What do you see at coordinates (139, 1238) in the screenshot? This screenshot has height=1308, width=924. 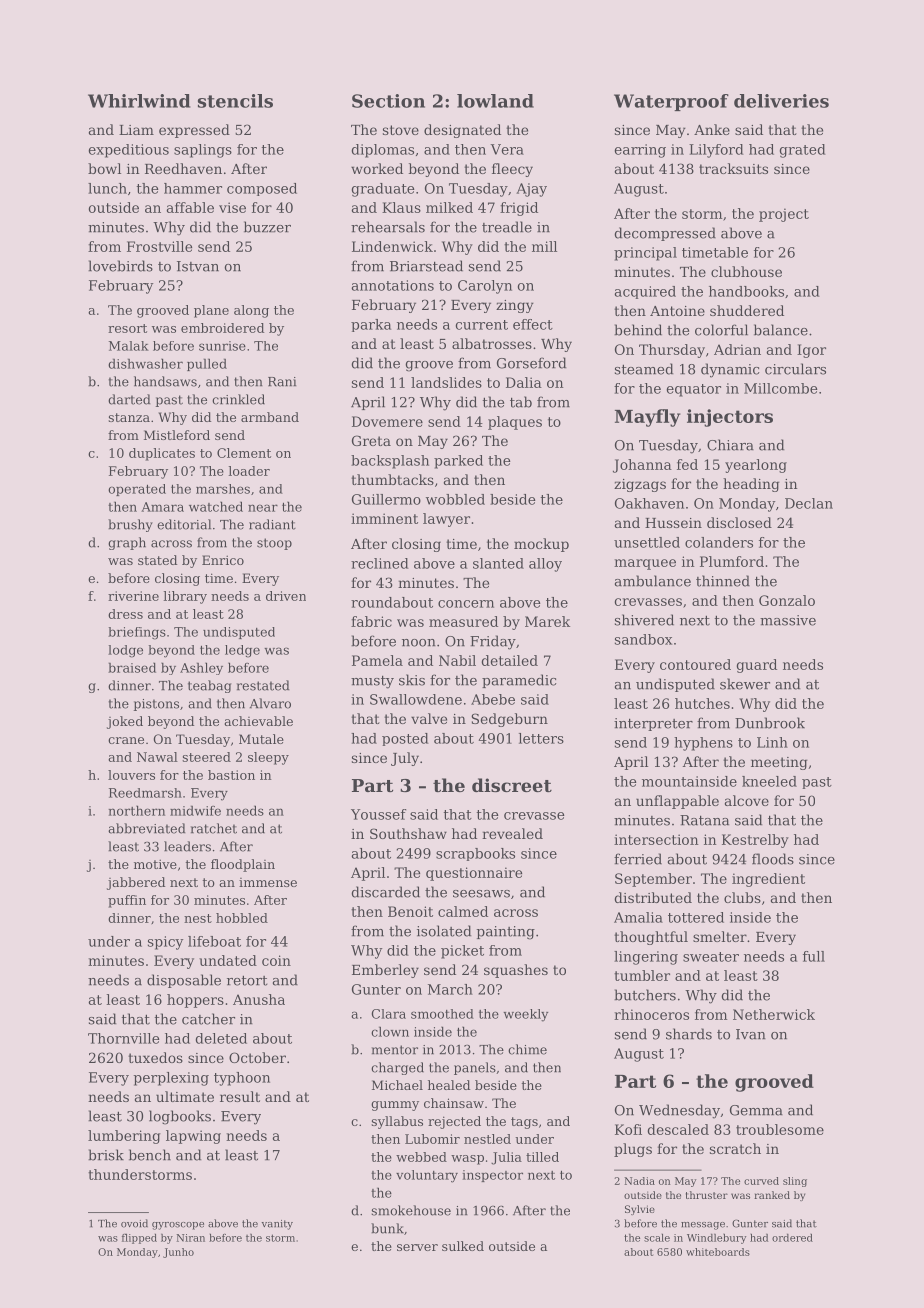 I see `flipped` at bounding box center [139, 1238].
